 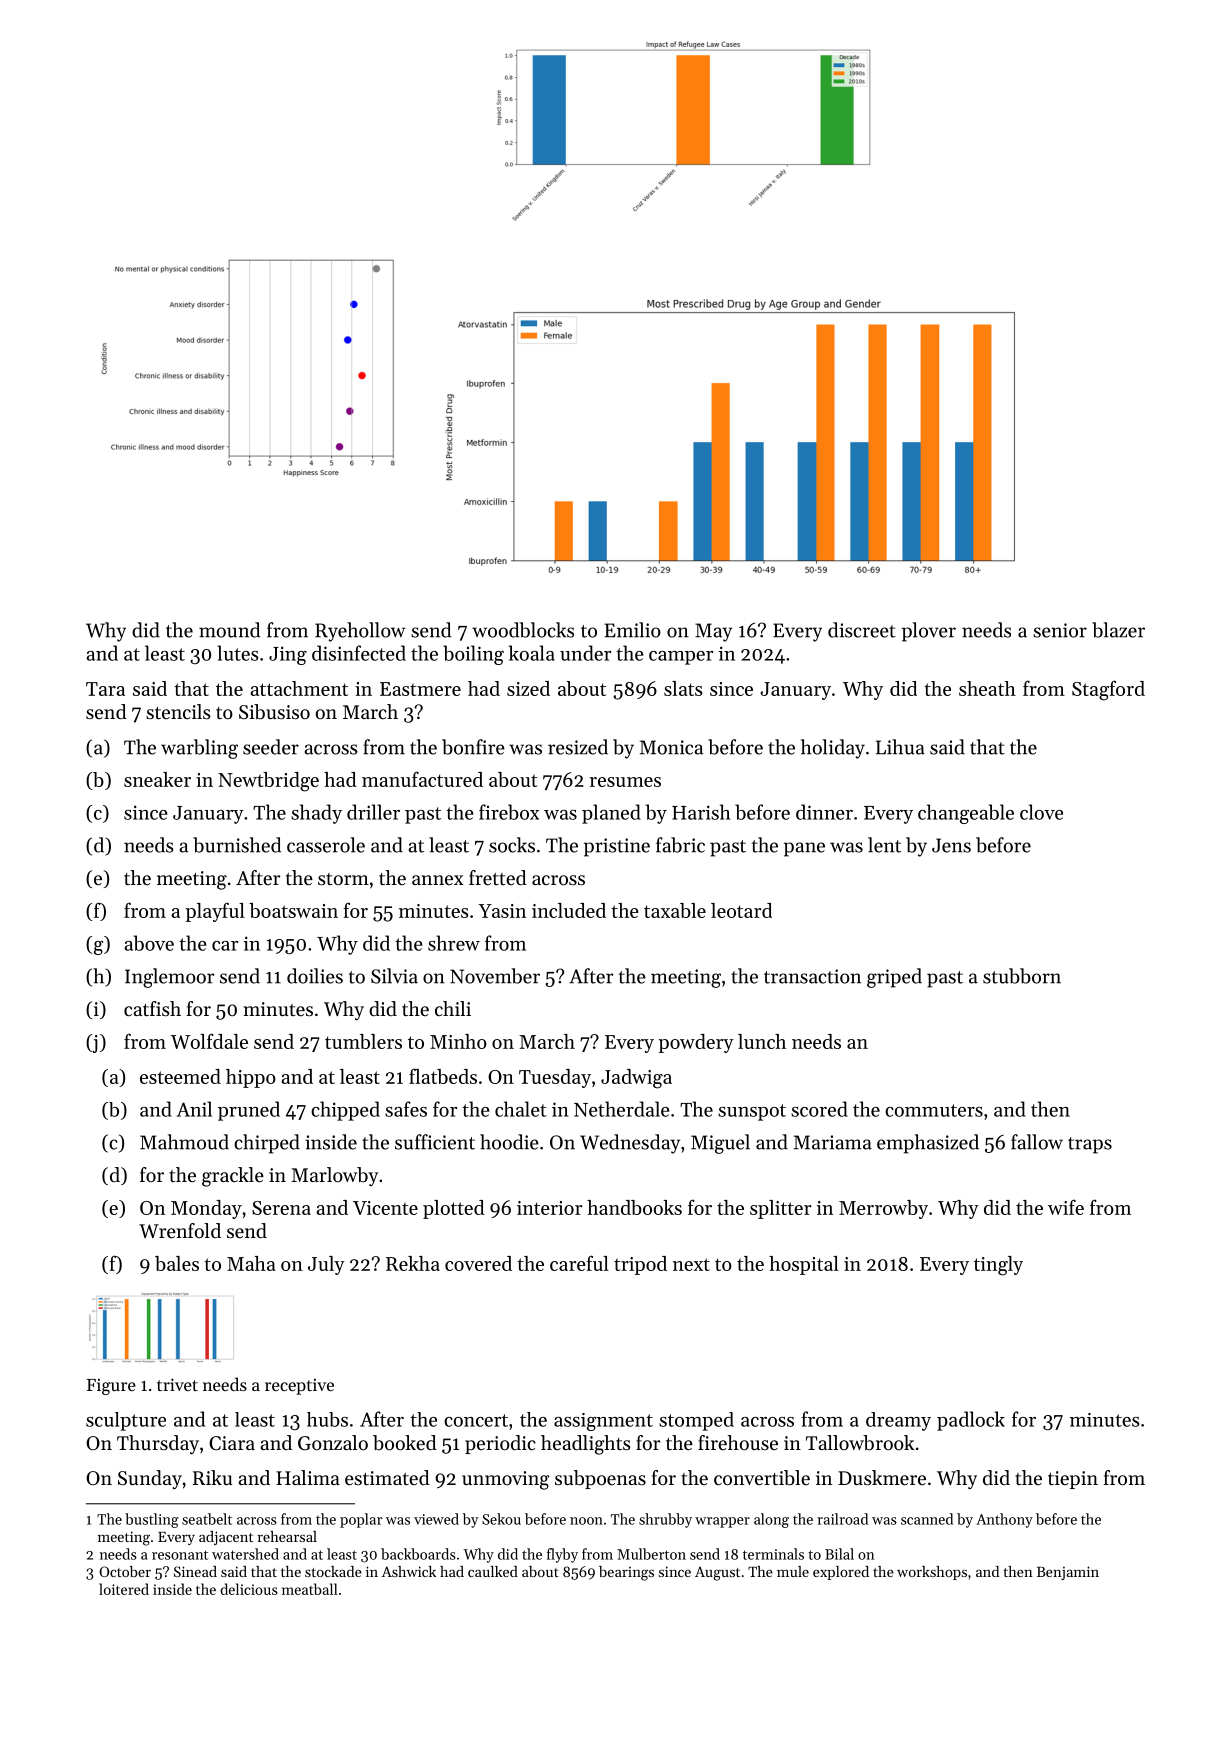 What do you see at coordinates (180, 1076) in the screenshot?
I see `esteemed` at bounding box center [180, 1076].
